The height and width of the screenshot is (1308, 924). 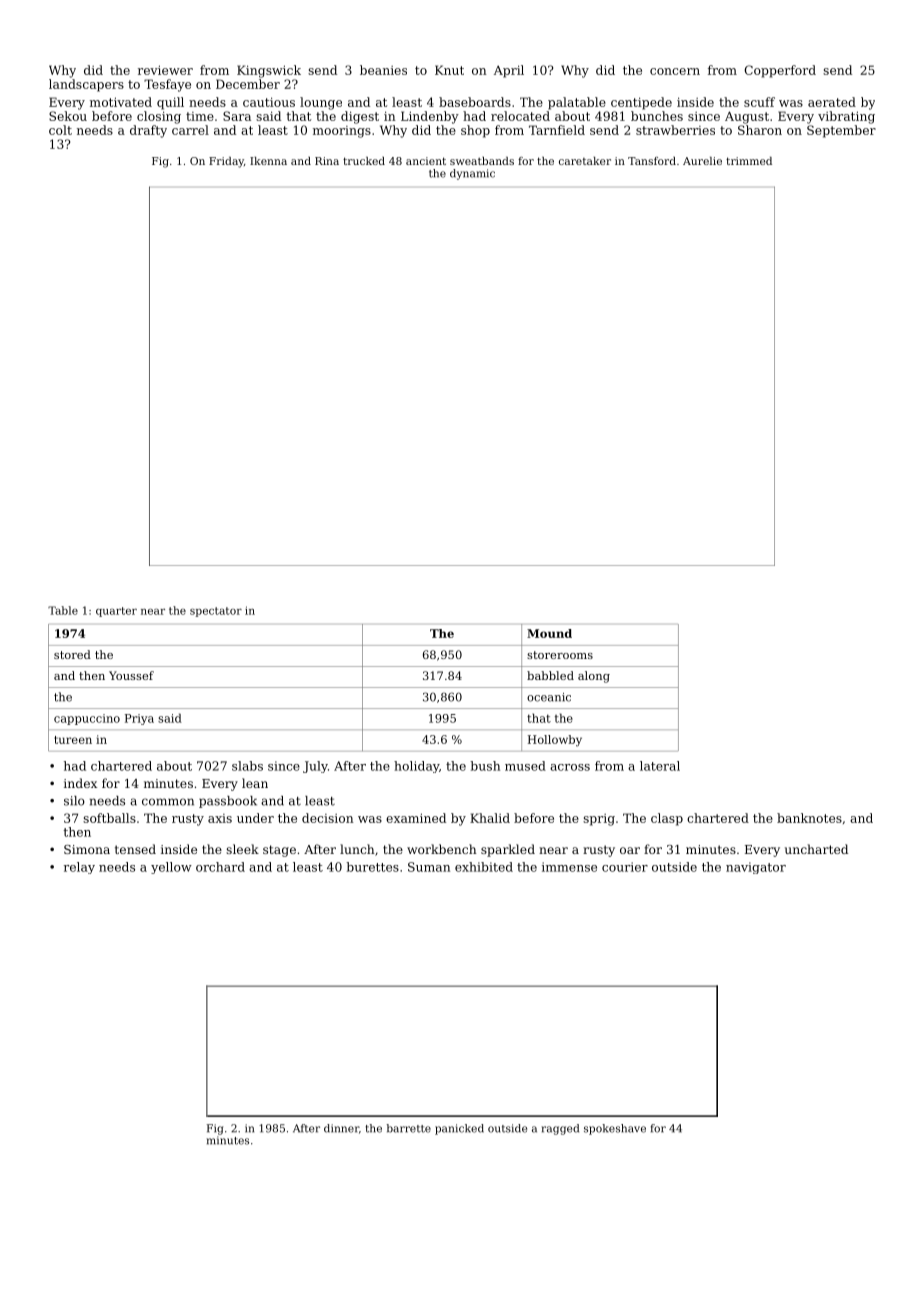 What do you see at coordinates (341, 1128) in the screenshot?
I see `dinner` at bounding box center [341, 1128].
